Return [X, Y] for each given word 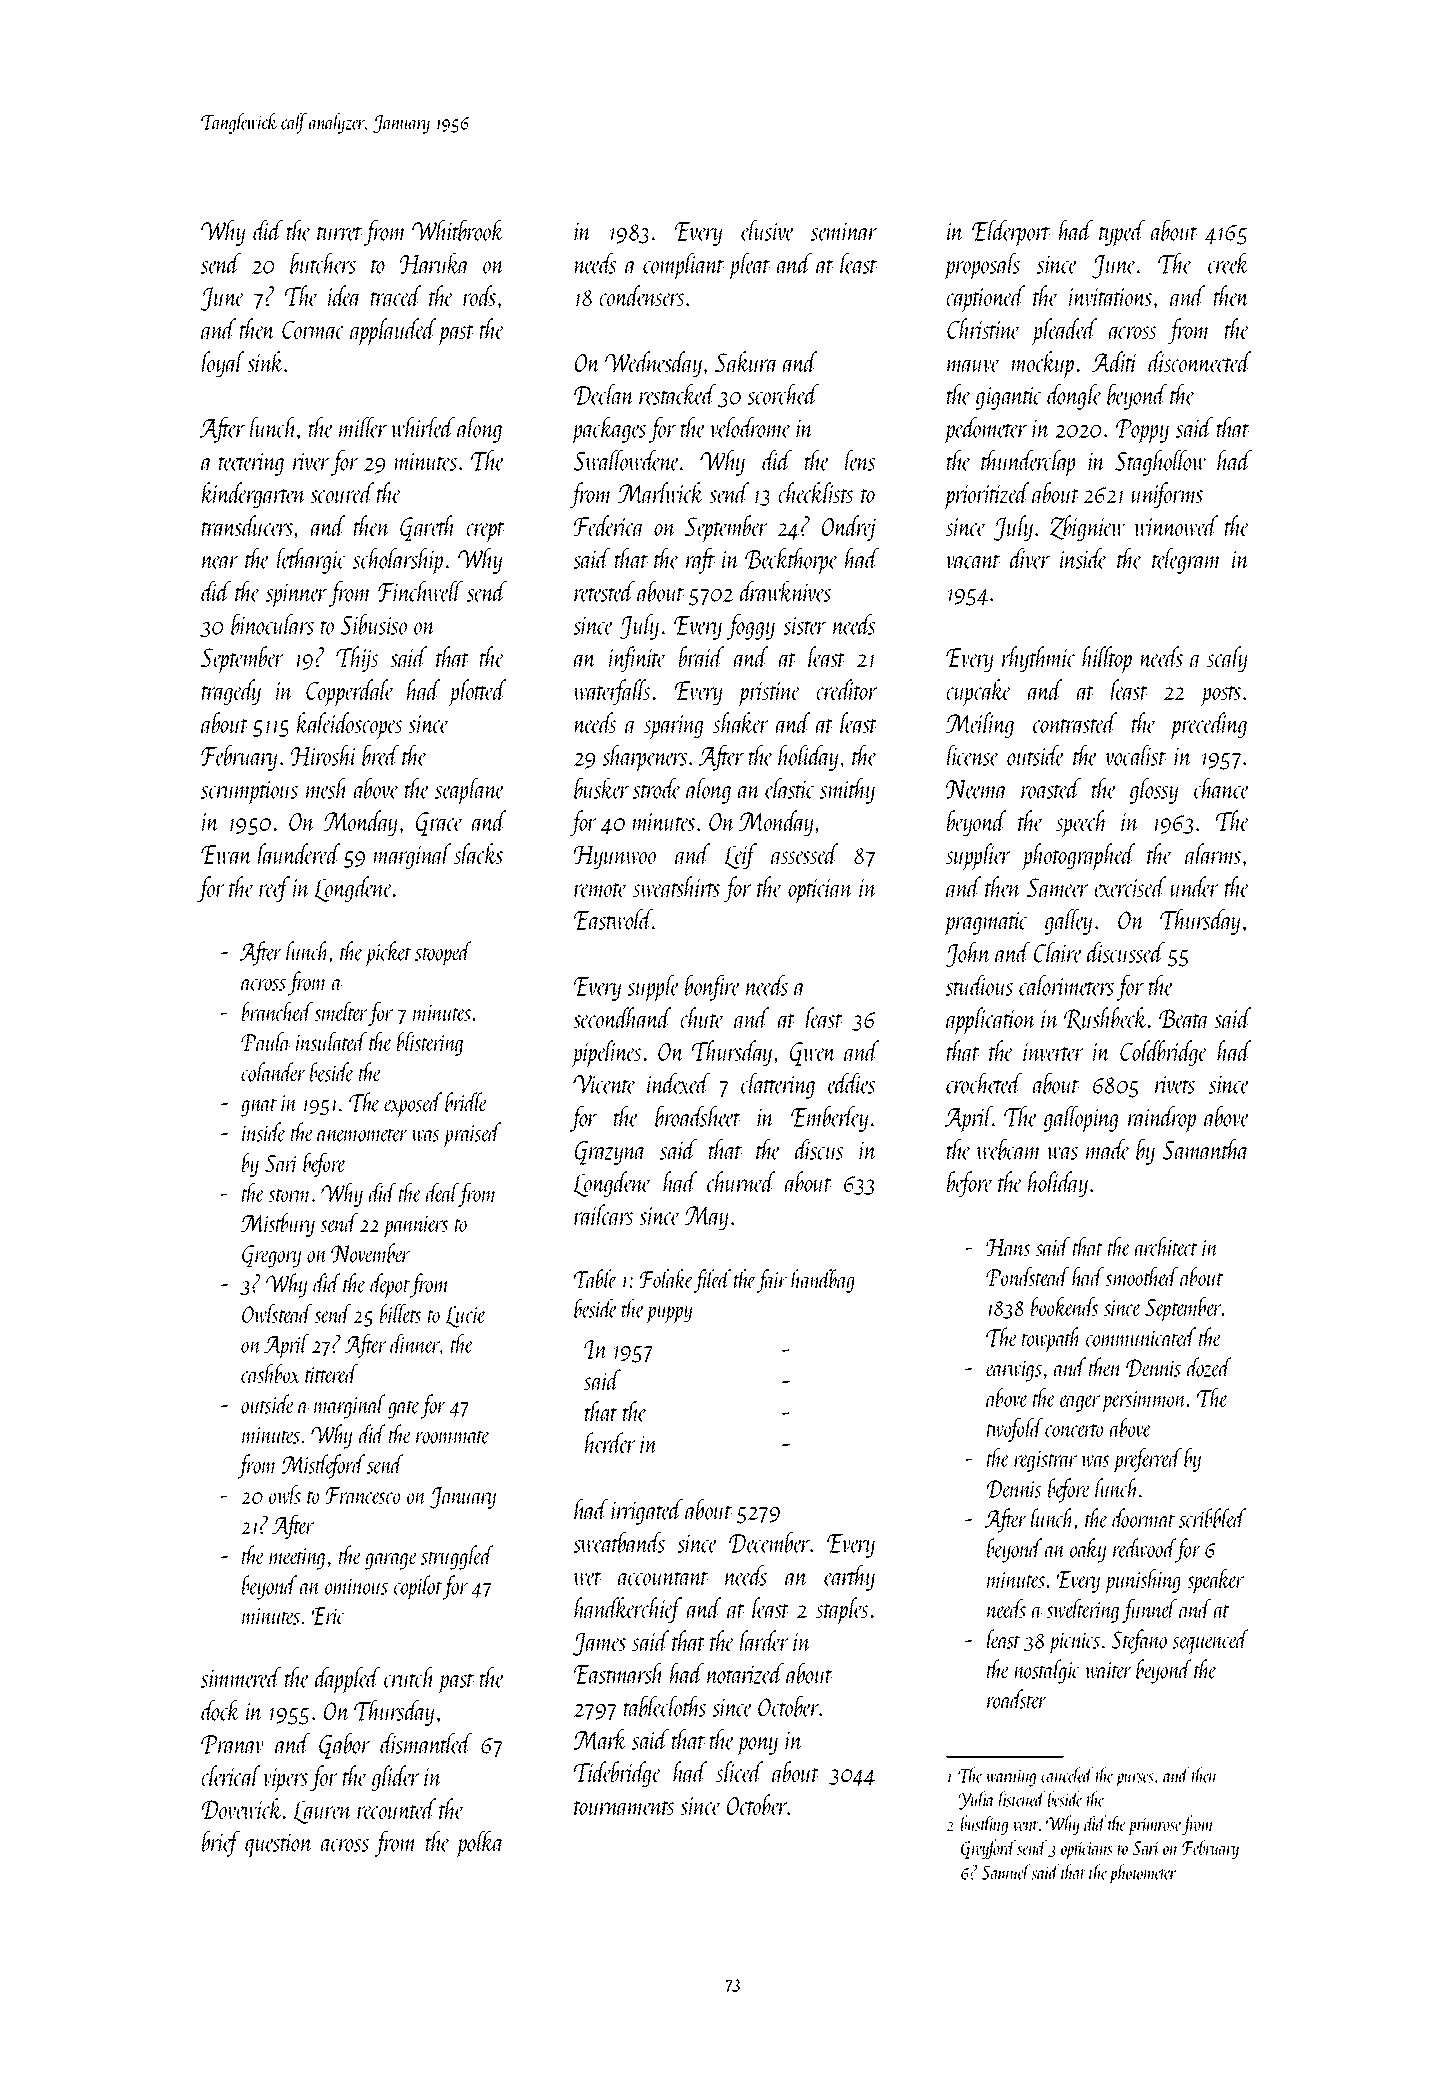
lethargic [312, 561]
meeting [297, 1559]
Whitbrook [458, 230]
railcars [604, 1214]
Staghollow [1160, 463]
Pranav [232, 1744]
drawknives [785, 591]
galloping [1081, 1119]
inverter [1053, 1052]
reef [274, 889]
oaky [1088, 1550]
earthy [849, 1578]
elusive [768, 230]
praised [472, 1135]
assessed [805, 853]
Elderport [1011, 233]
